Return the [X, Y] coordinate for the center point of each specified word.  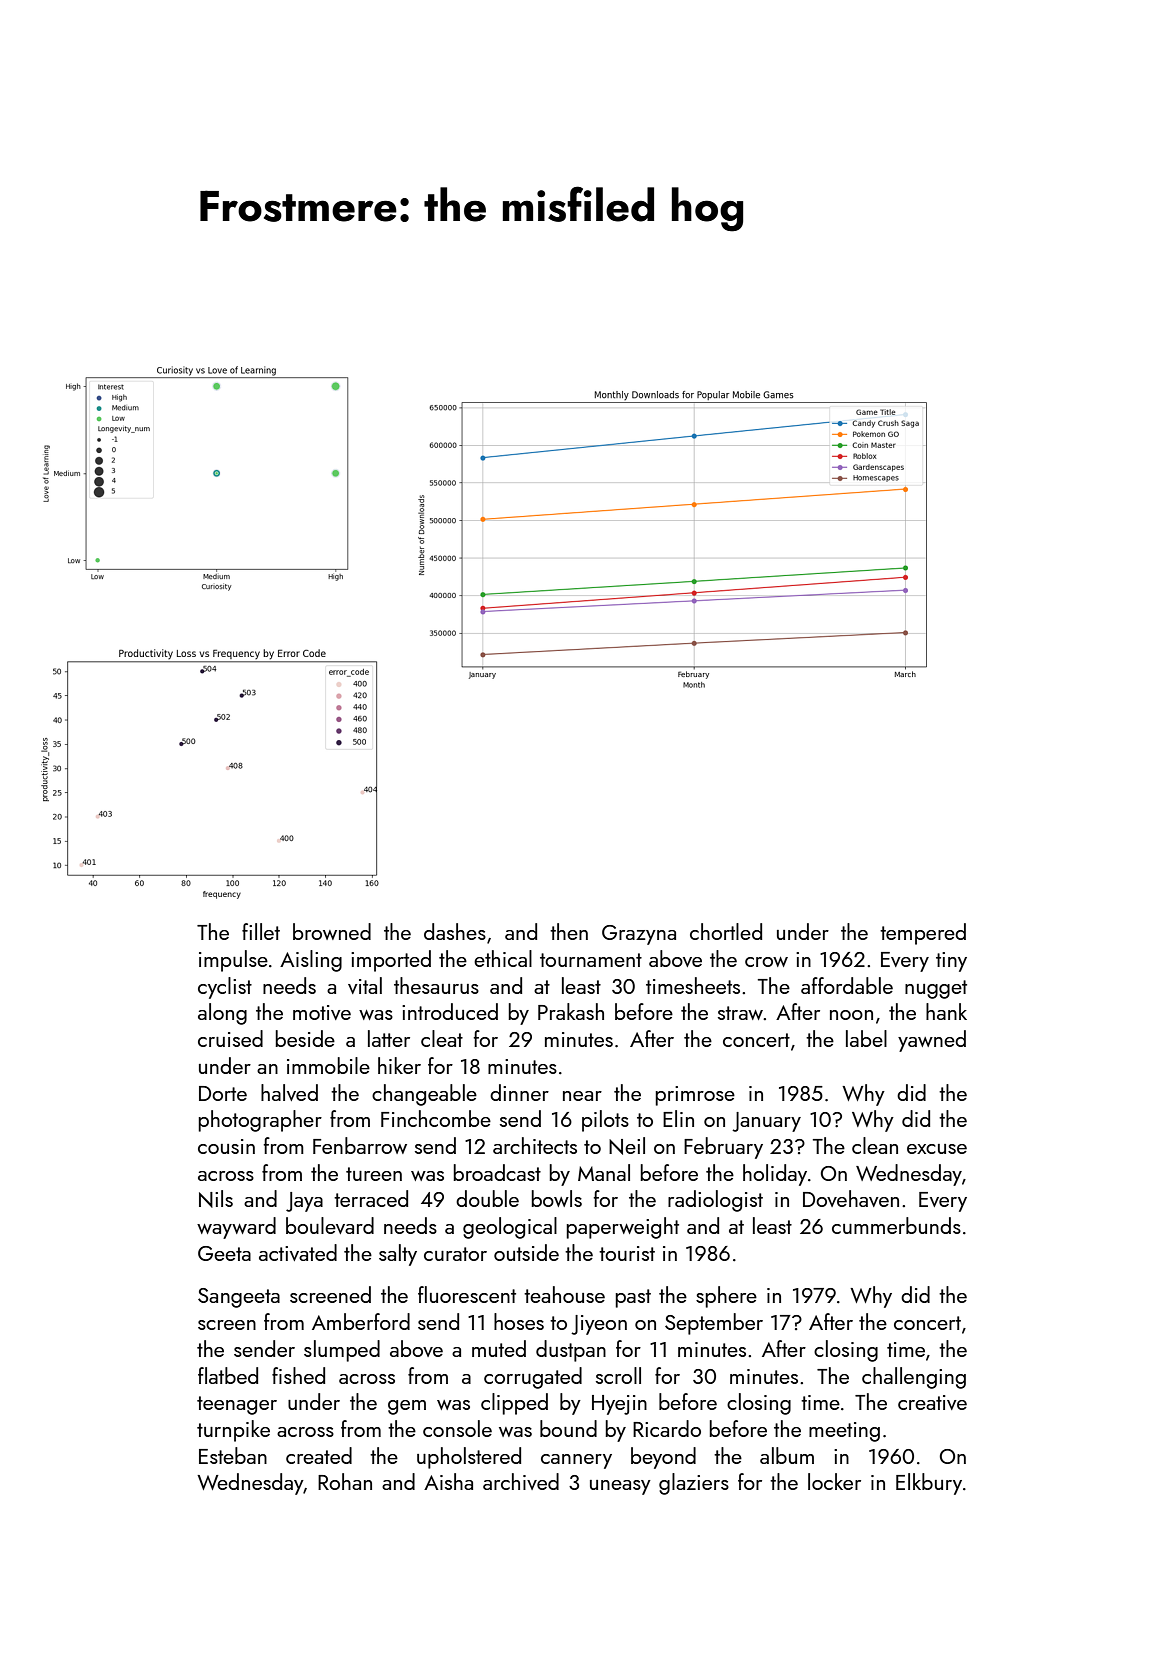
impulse [233, 961]
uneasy [620, 1487]
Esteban [233, 1455]
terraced [371, 1198]
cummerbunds [896, 1225]
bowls [556, 1198]
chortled [726, 931]
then [569, 931]
